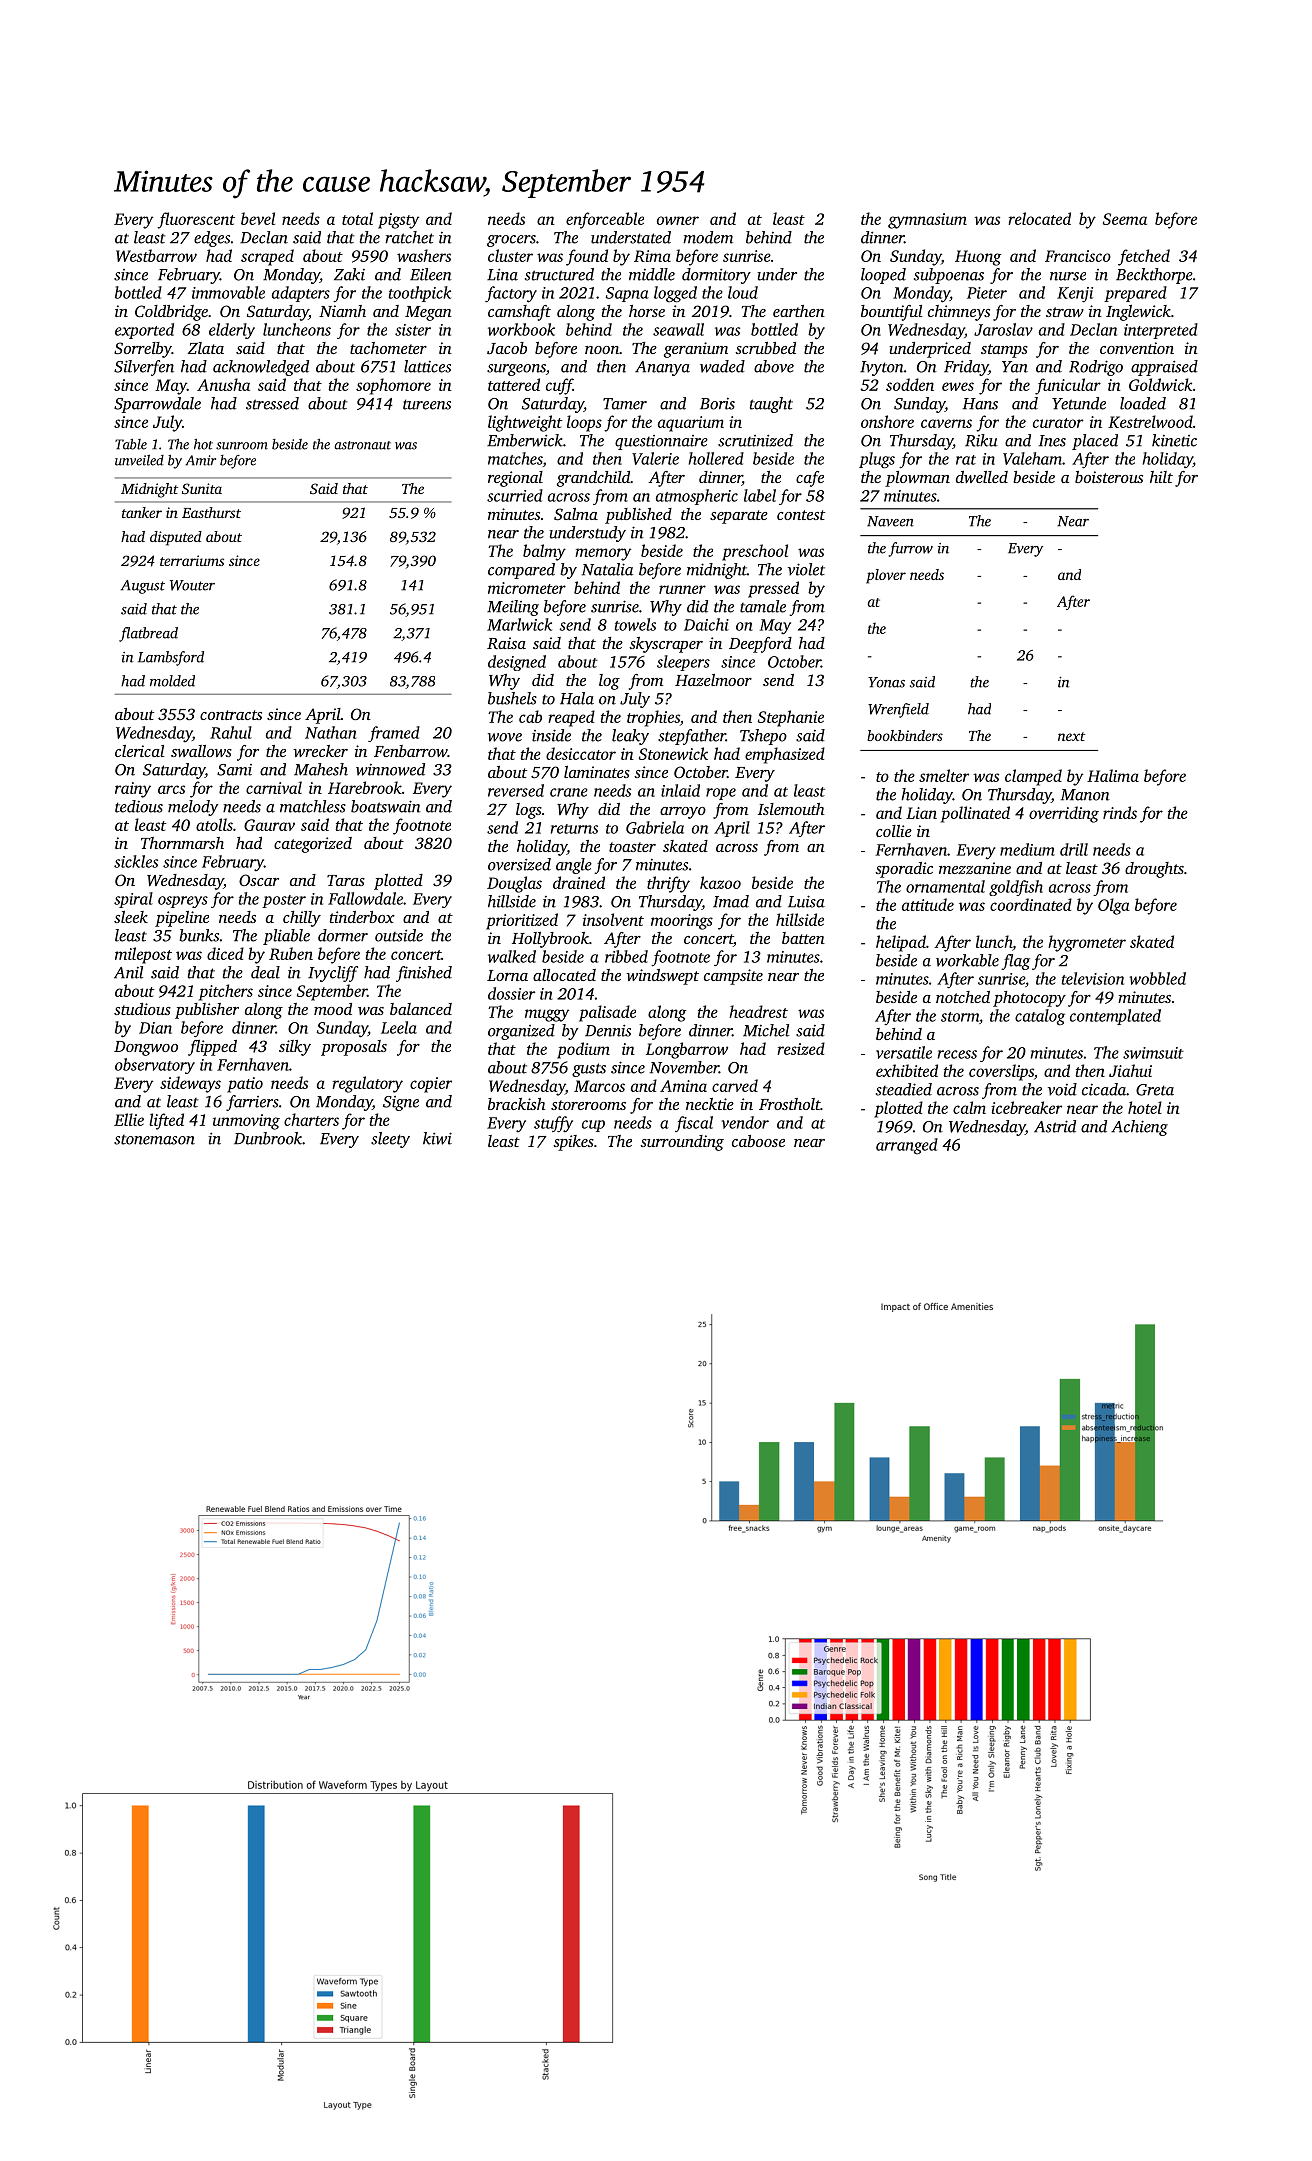  I want to click on toaster, so click(632, 847).
